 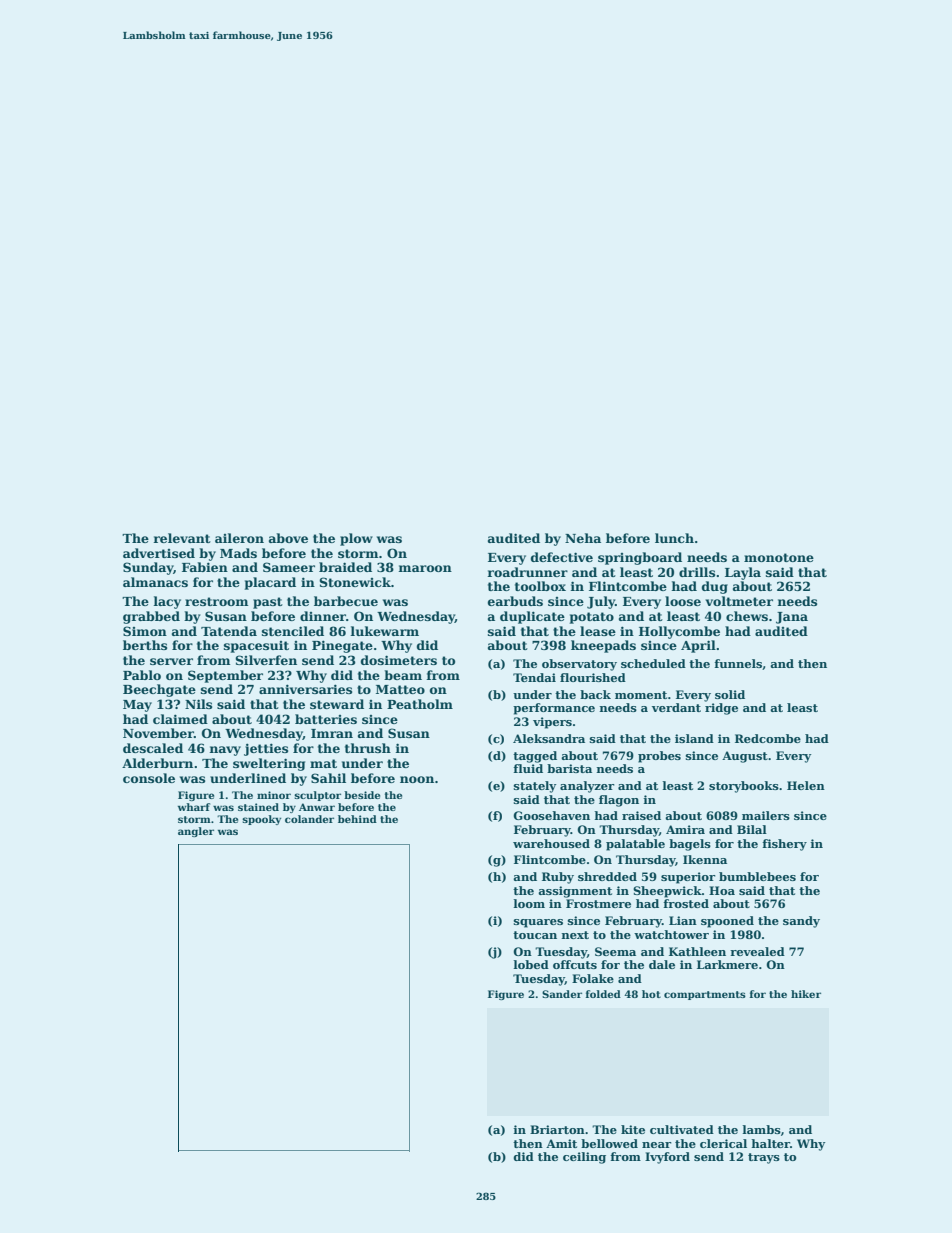 What do you see at coordinates (153, 748) in the screenshot?
I see `descaled` at bounding box center [153, 748].
